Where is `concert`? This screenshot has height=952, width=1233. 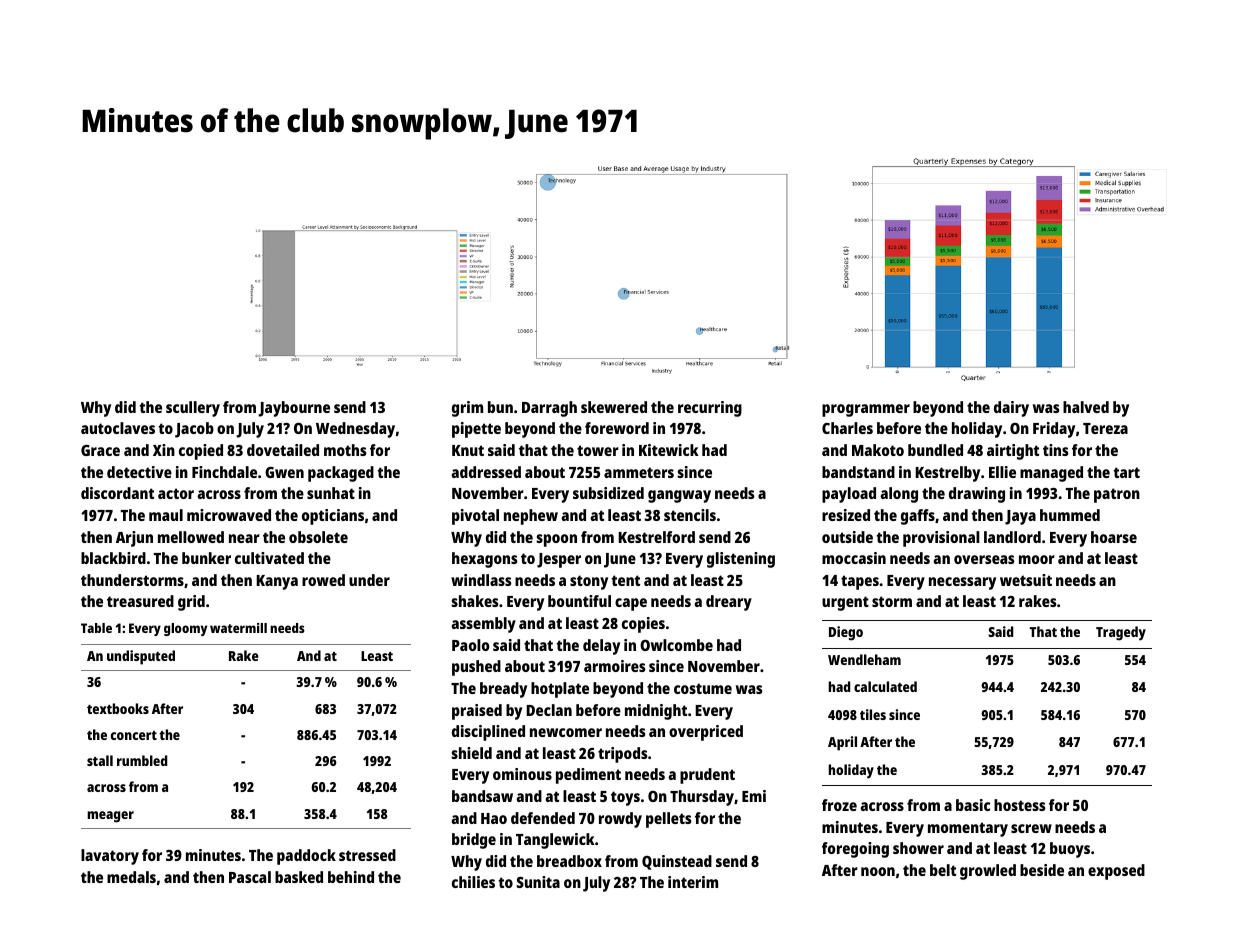
concert is located at coordinates (134, 735).
